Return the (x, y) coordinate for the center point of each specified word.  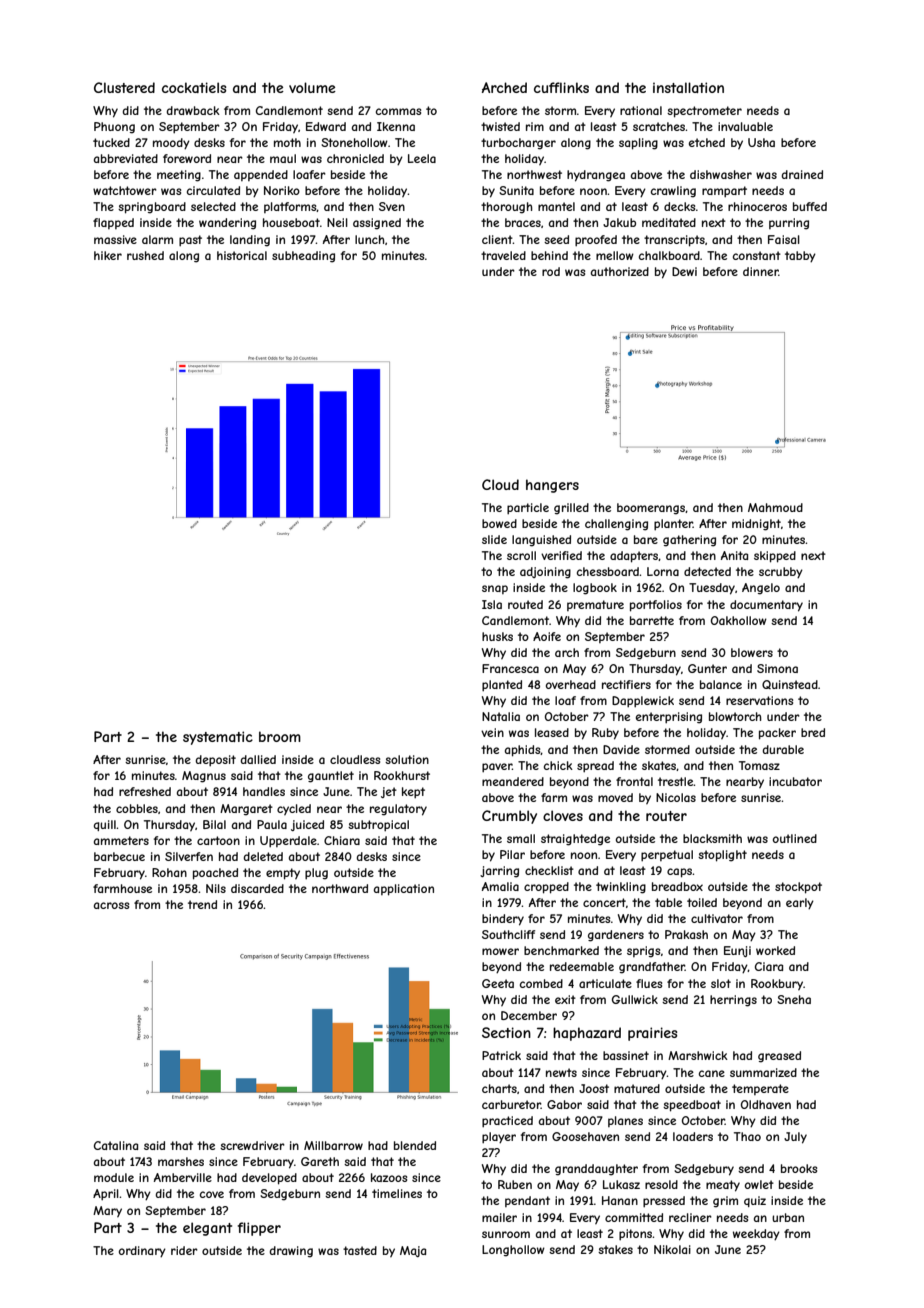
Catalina (116, 1145)
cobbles (137, 808)
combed (541, 983)
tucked (111, 142)
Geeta (498, 983)
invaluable (745, 126)
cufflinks (561, 87)
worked (775, 950)
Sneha (794, 999)
